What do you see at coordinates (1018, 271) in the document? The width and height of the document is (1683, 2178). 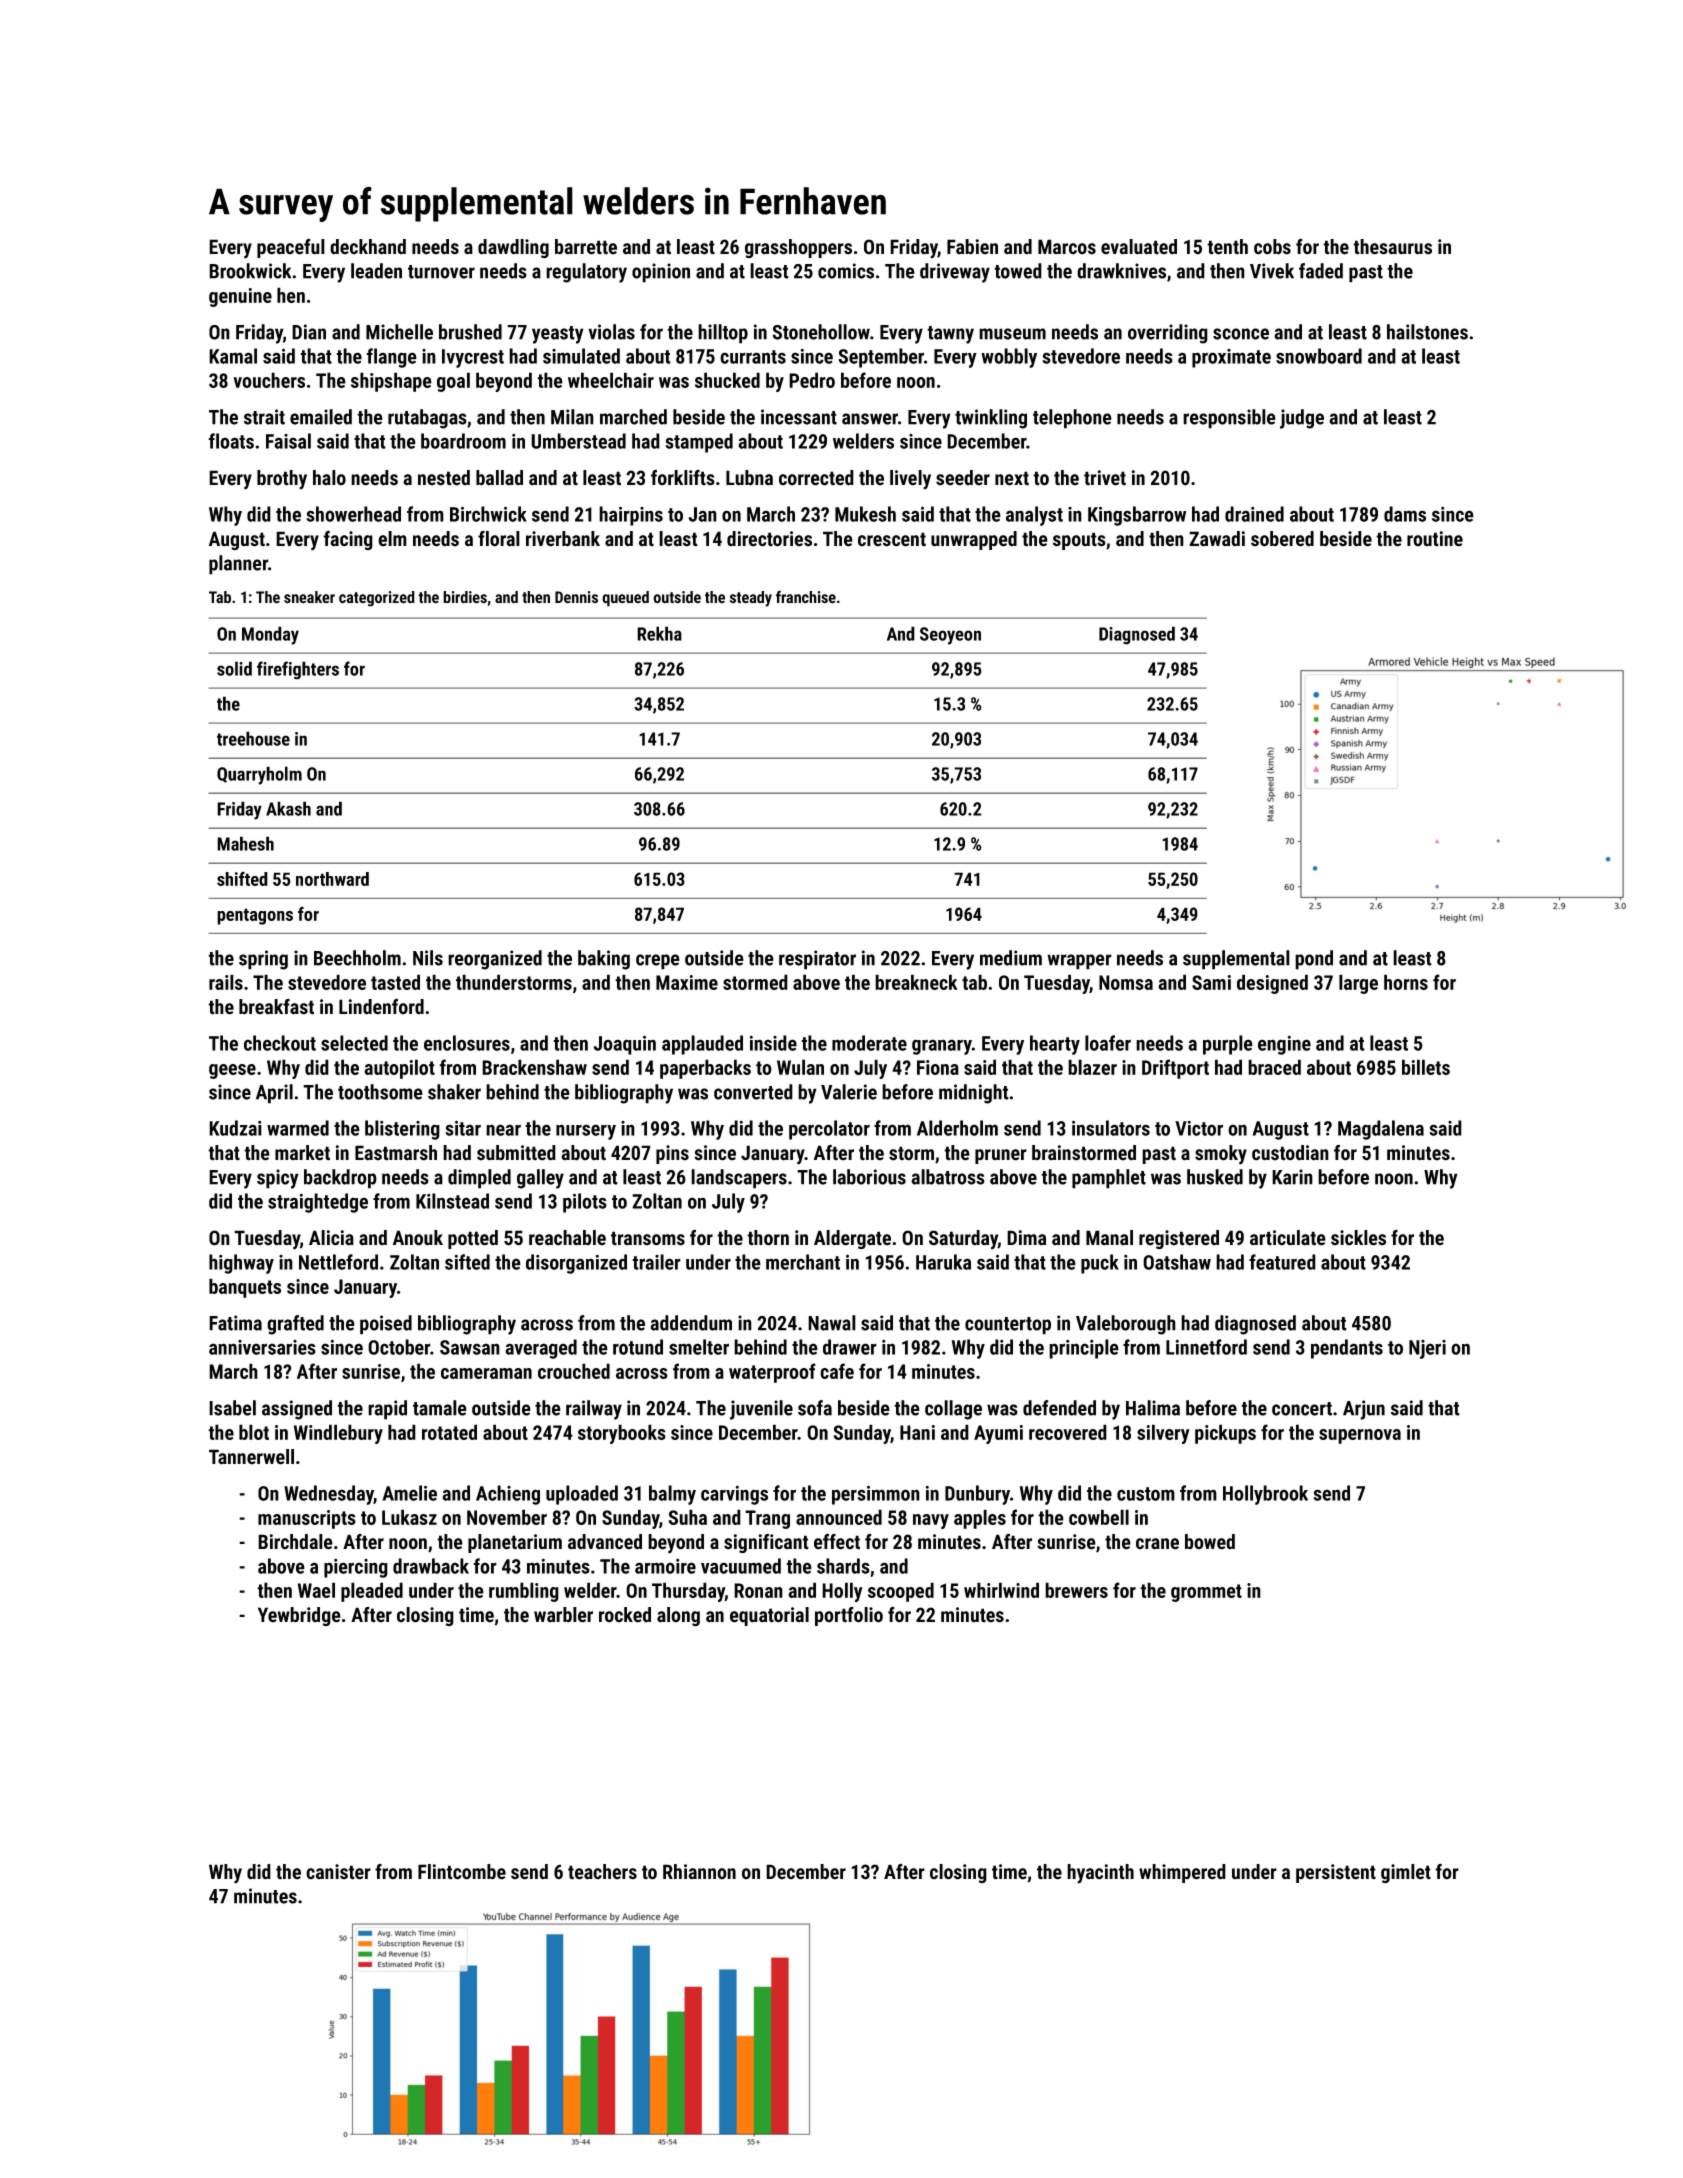 I see `towed` at bounding box center [1018, 271].
